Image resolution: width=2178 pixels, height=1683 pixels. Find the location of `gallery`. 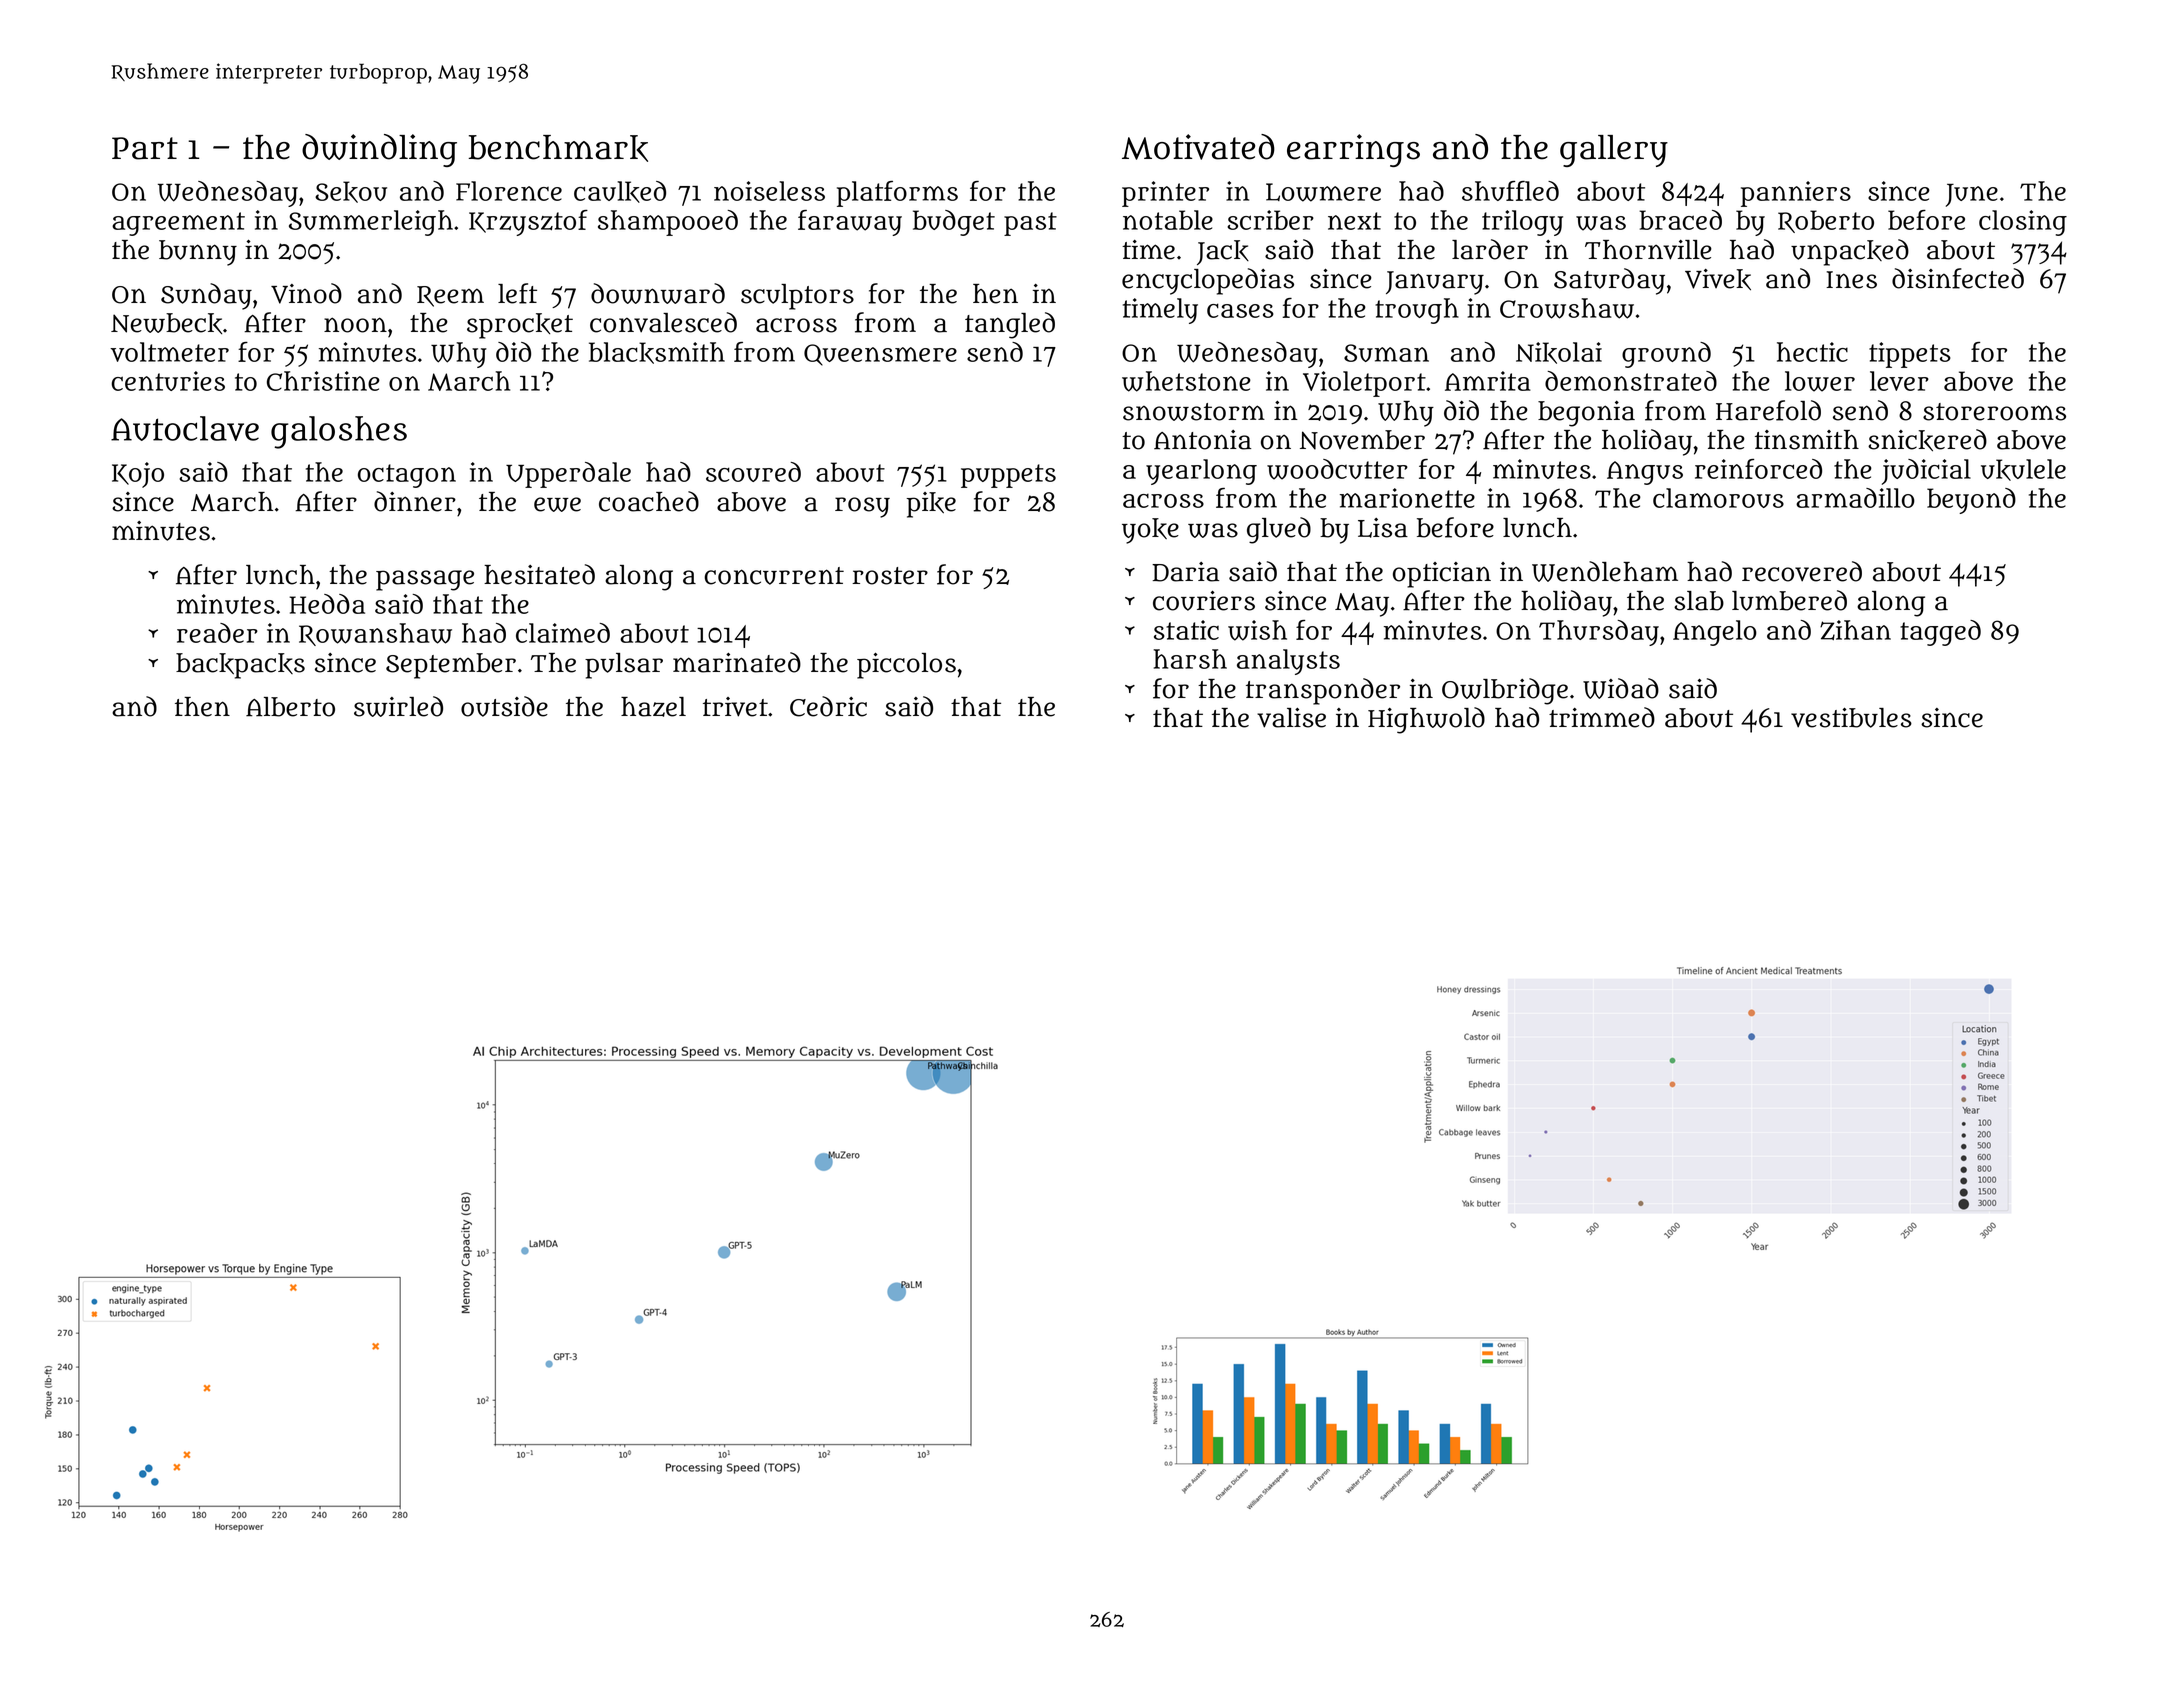

gallery is located at coordinates (1614, 151).
